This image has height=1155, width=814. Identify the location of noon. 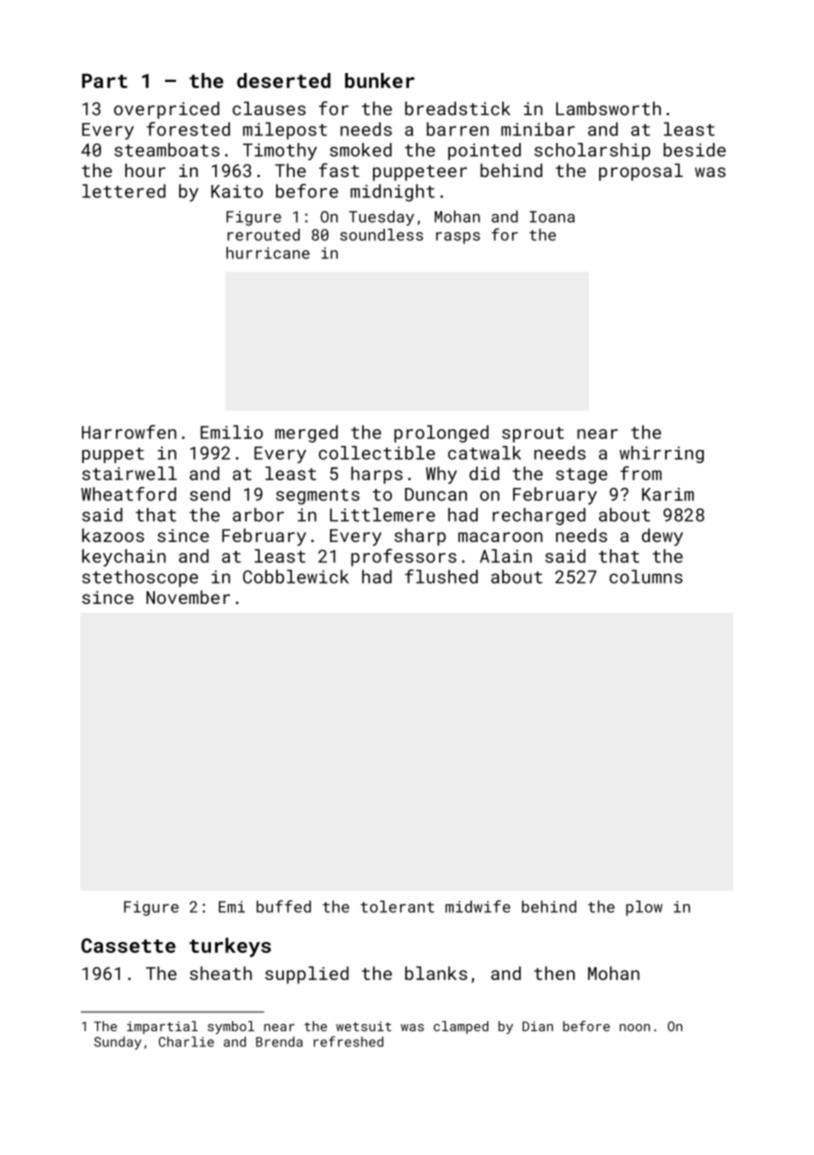
(635, 1028).
